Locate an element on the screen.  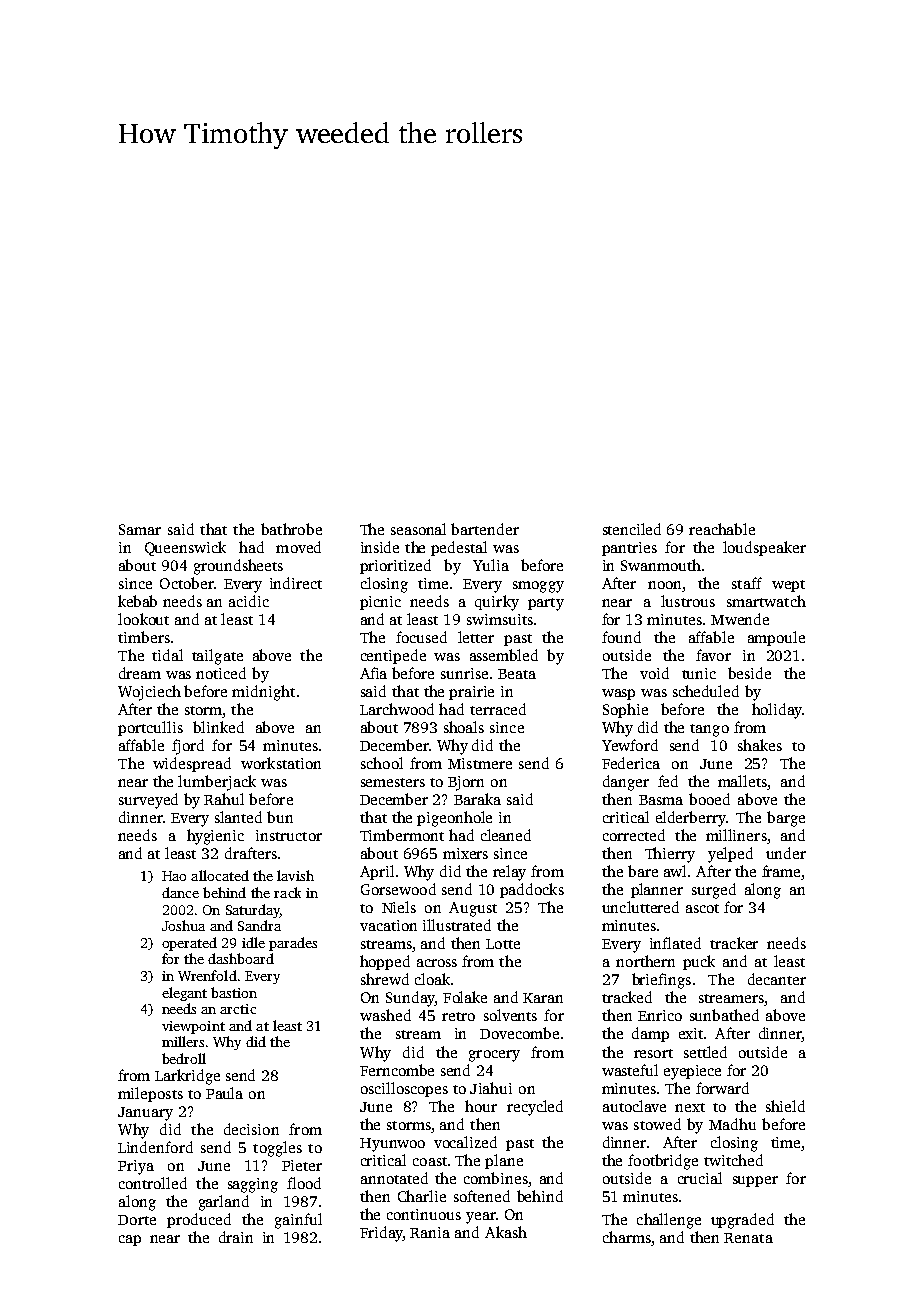
Queenswick is located at coordinates (185, 548).
